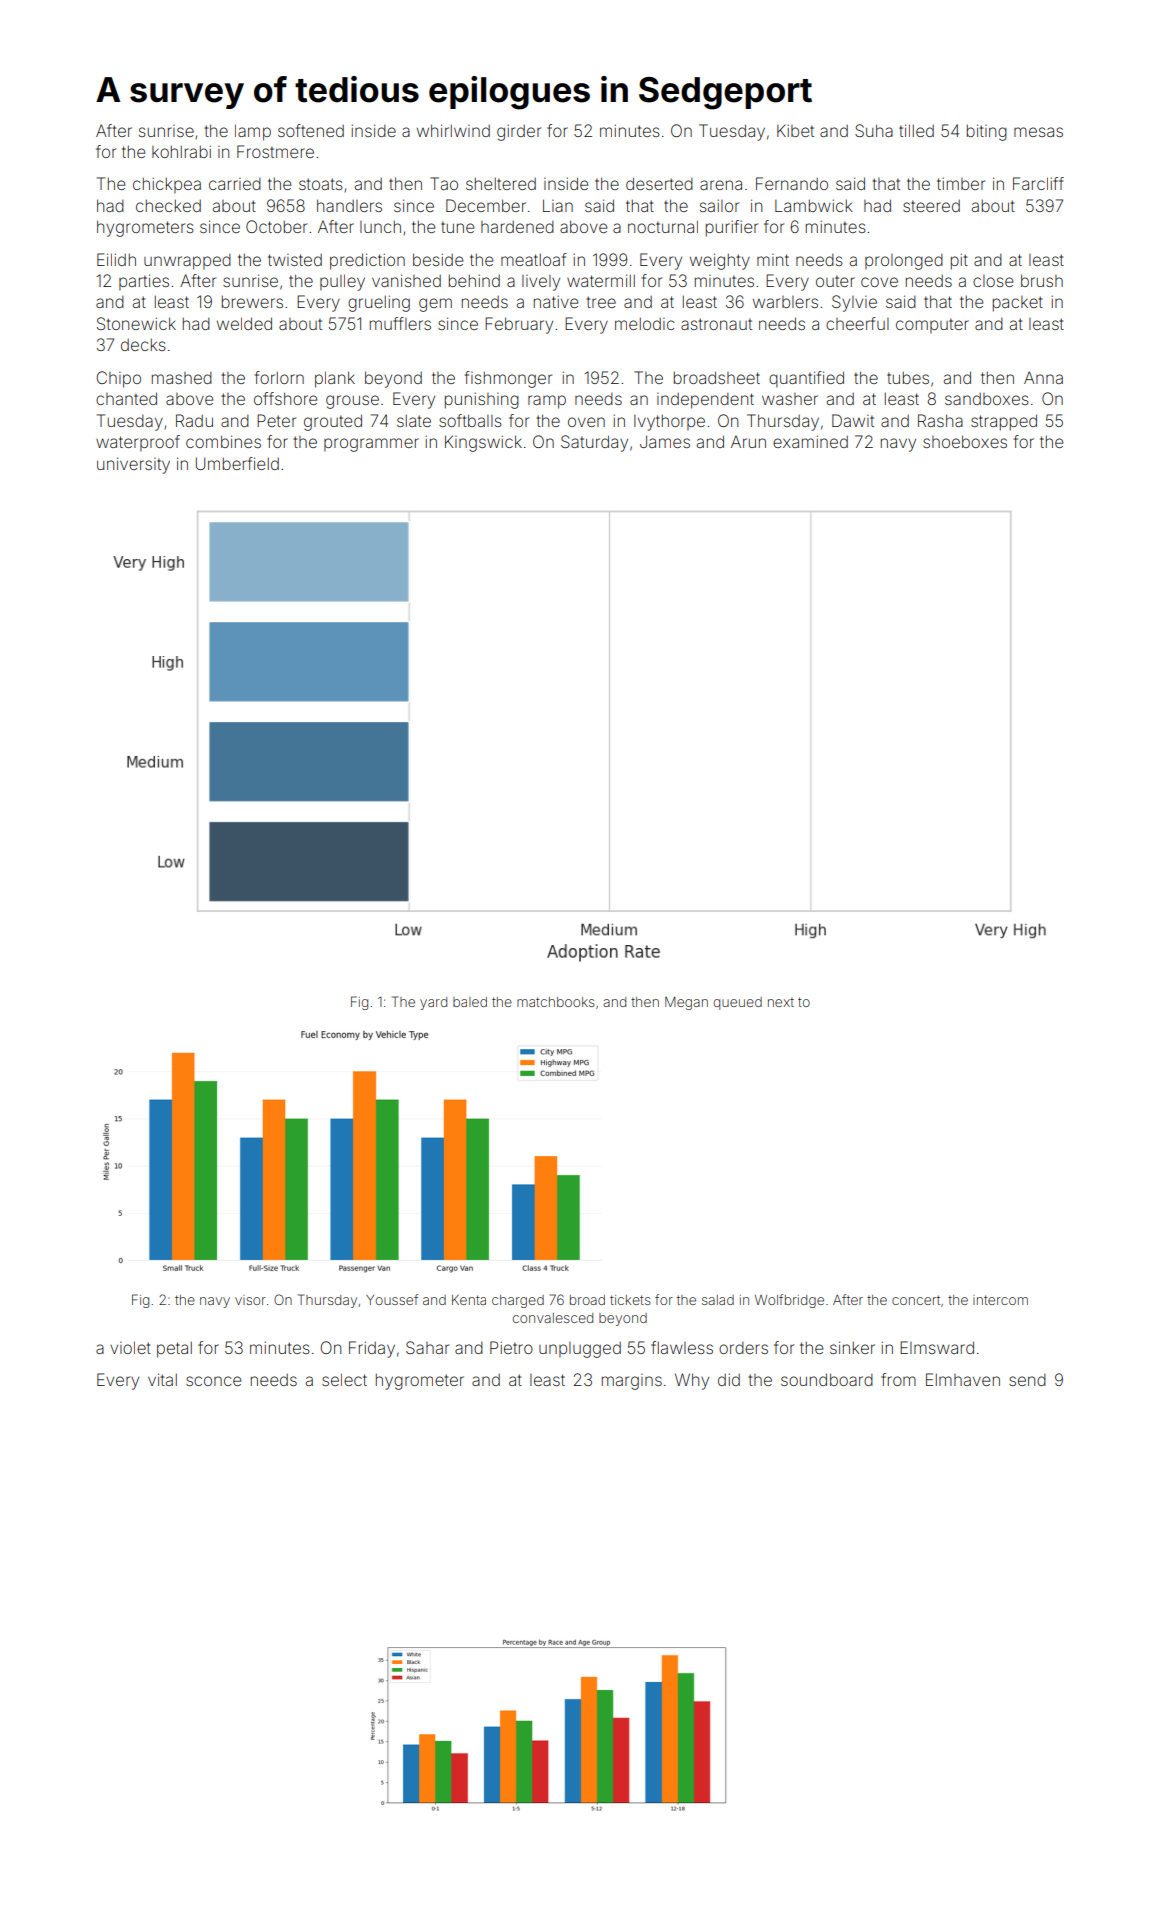 The width and height of the document is (1160, 1911). I want to click on Umberfield, so click(237, 463).
